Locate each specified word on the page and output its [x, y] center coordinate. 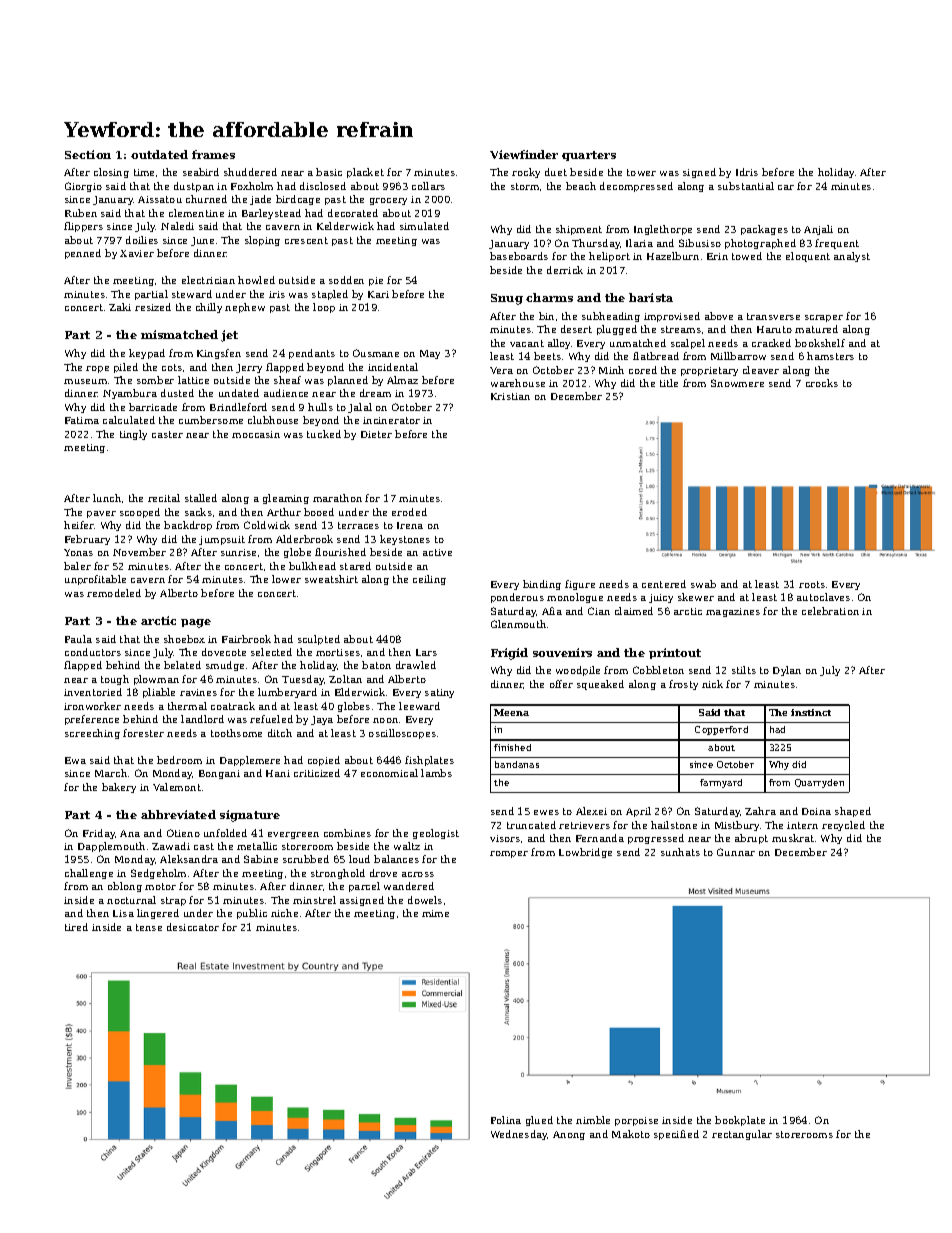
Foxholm [252, 186]
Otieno [183, 833]
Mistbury [737, 826]
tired [76, 927]
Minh [611, 370]
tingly [133, 435]
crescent [306, 240]
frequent [837, 244]
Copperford [721, 730]
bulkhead [312, 566]
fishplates [429, 761]
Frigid [509, 654]
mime [435, 913]
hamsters [830, 356]
